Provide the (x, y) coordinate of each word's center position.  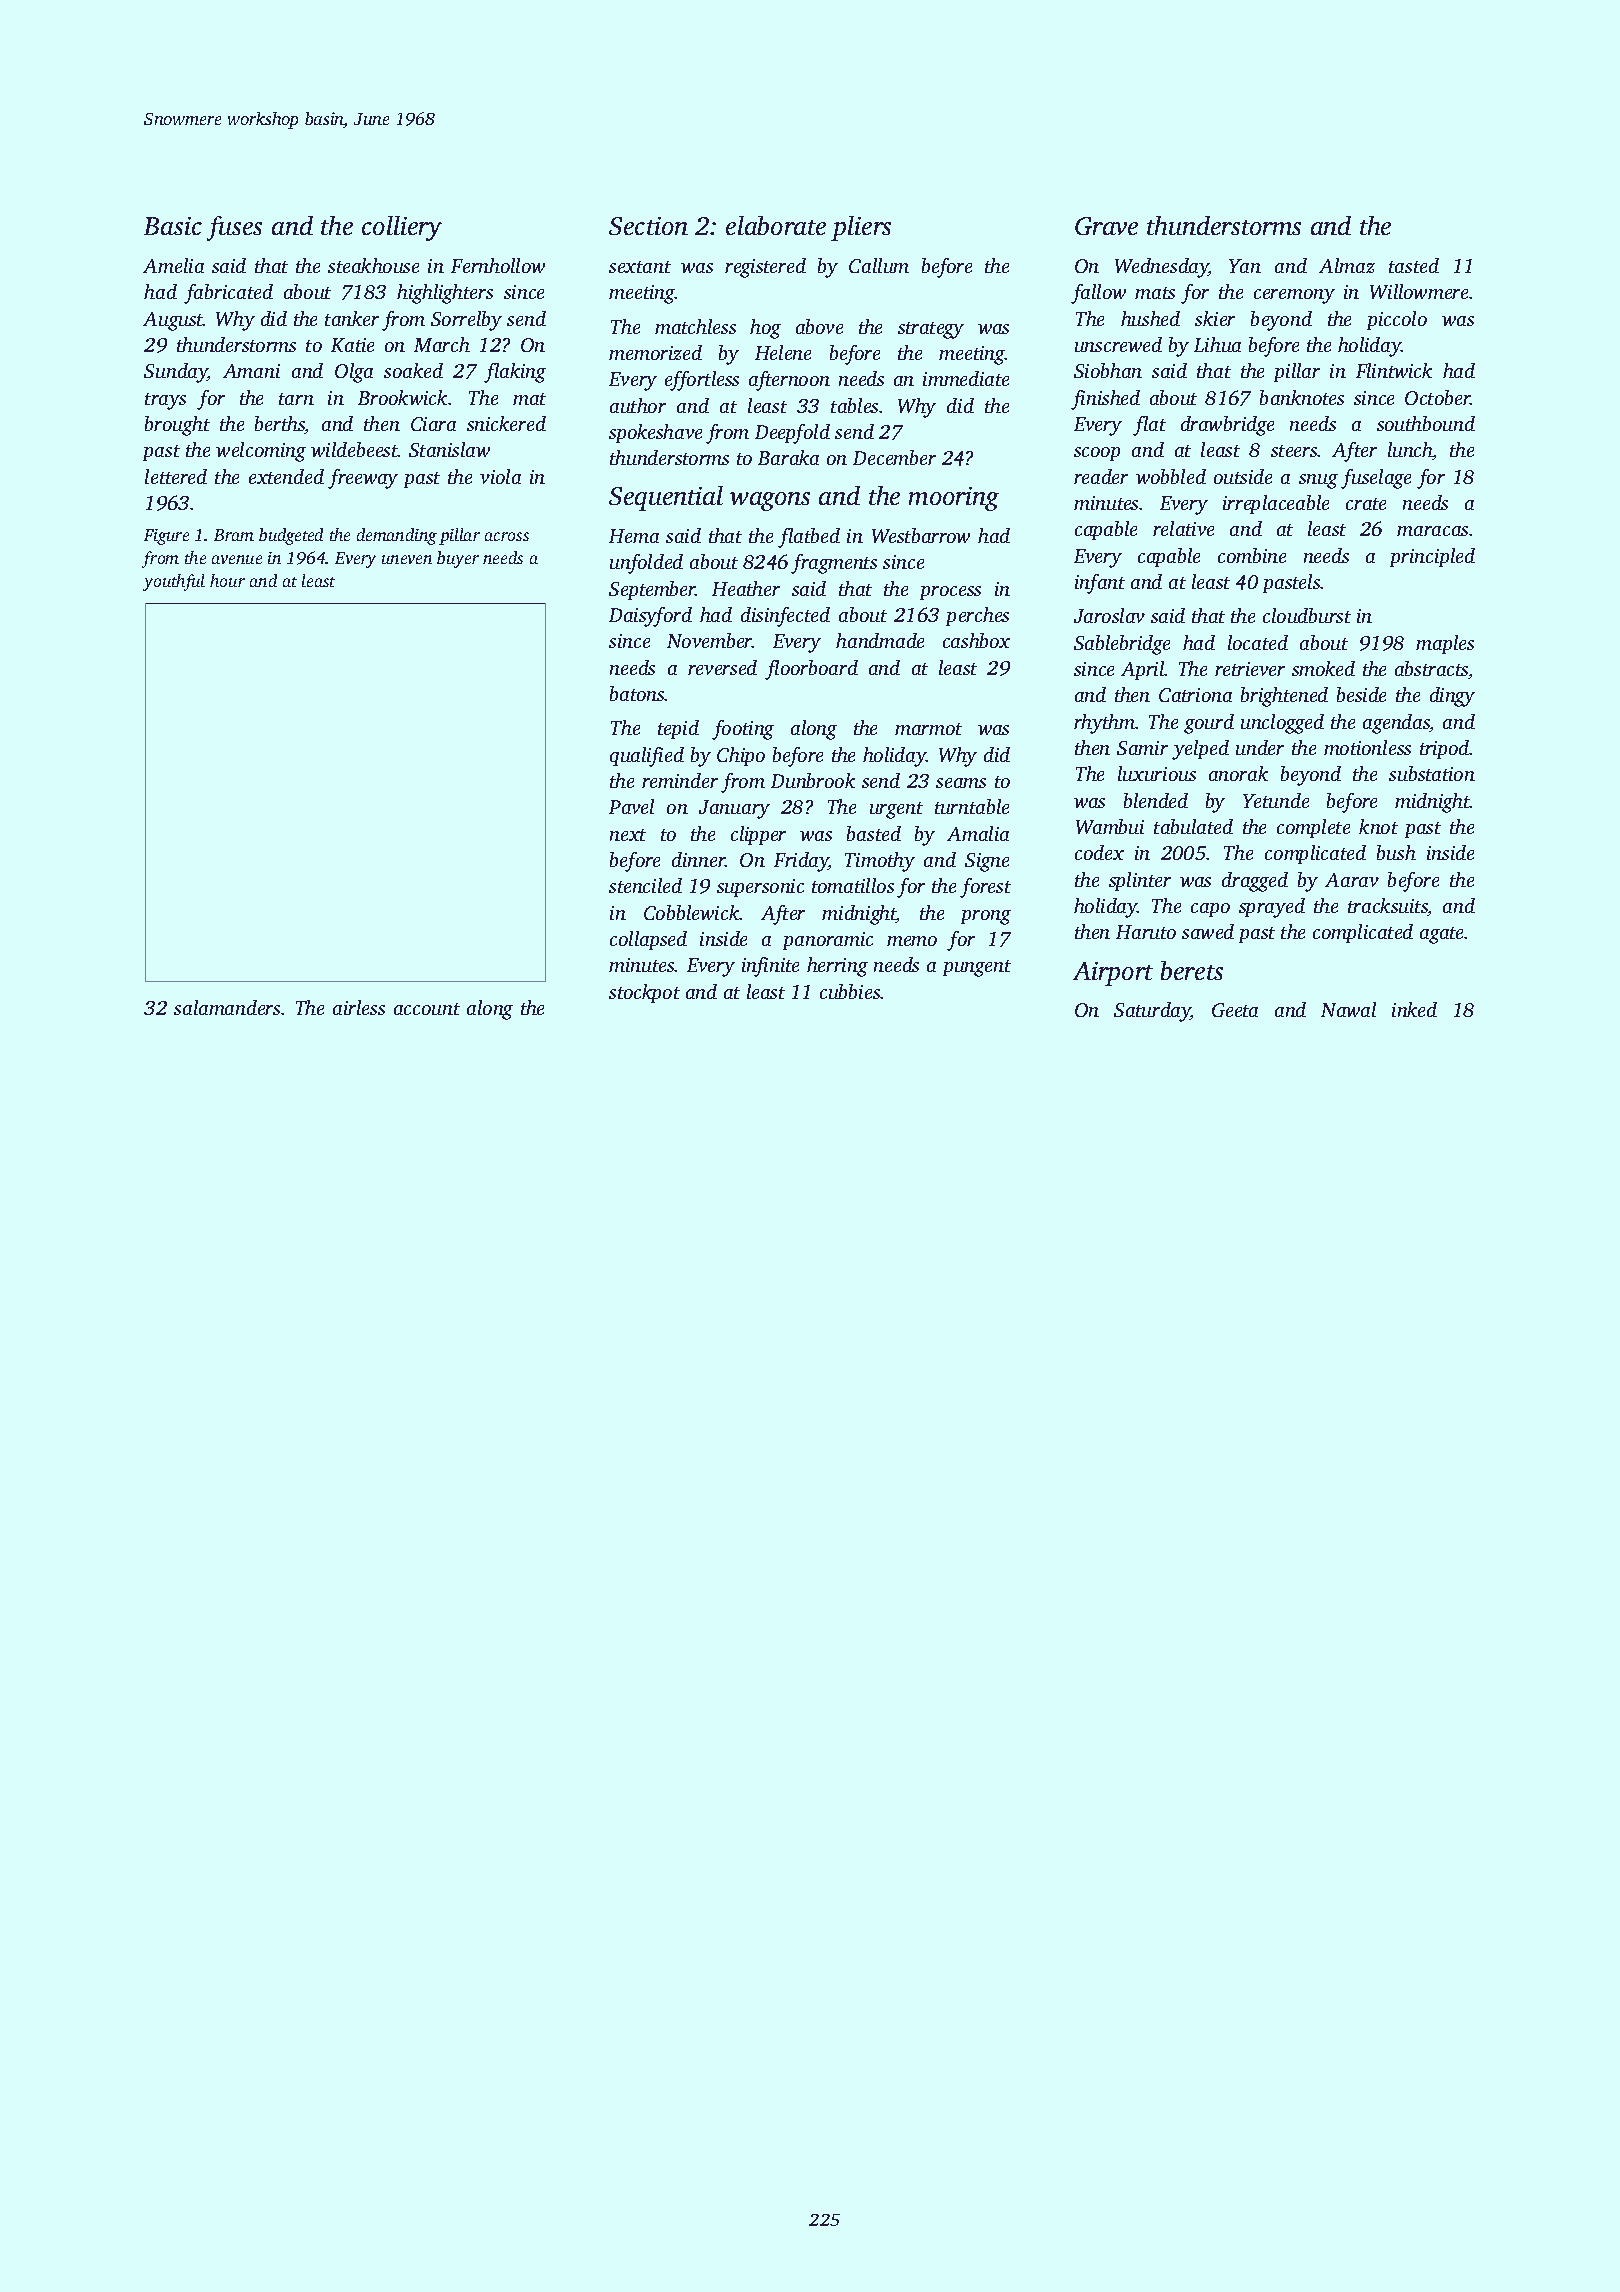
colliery (402, 228)
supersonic (760, 888)
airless (359, 1007)
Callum (879, 265)
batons (637, 693)
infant (1100, 584)
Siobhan (1108, 370)
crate (1366, 504)
